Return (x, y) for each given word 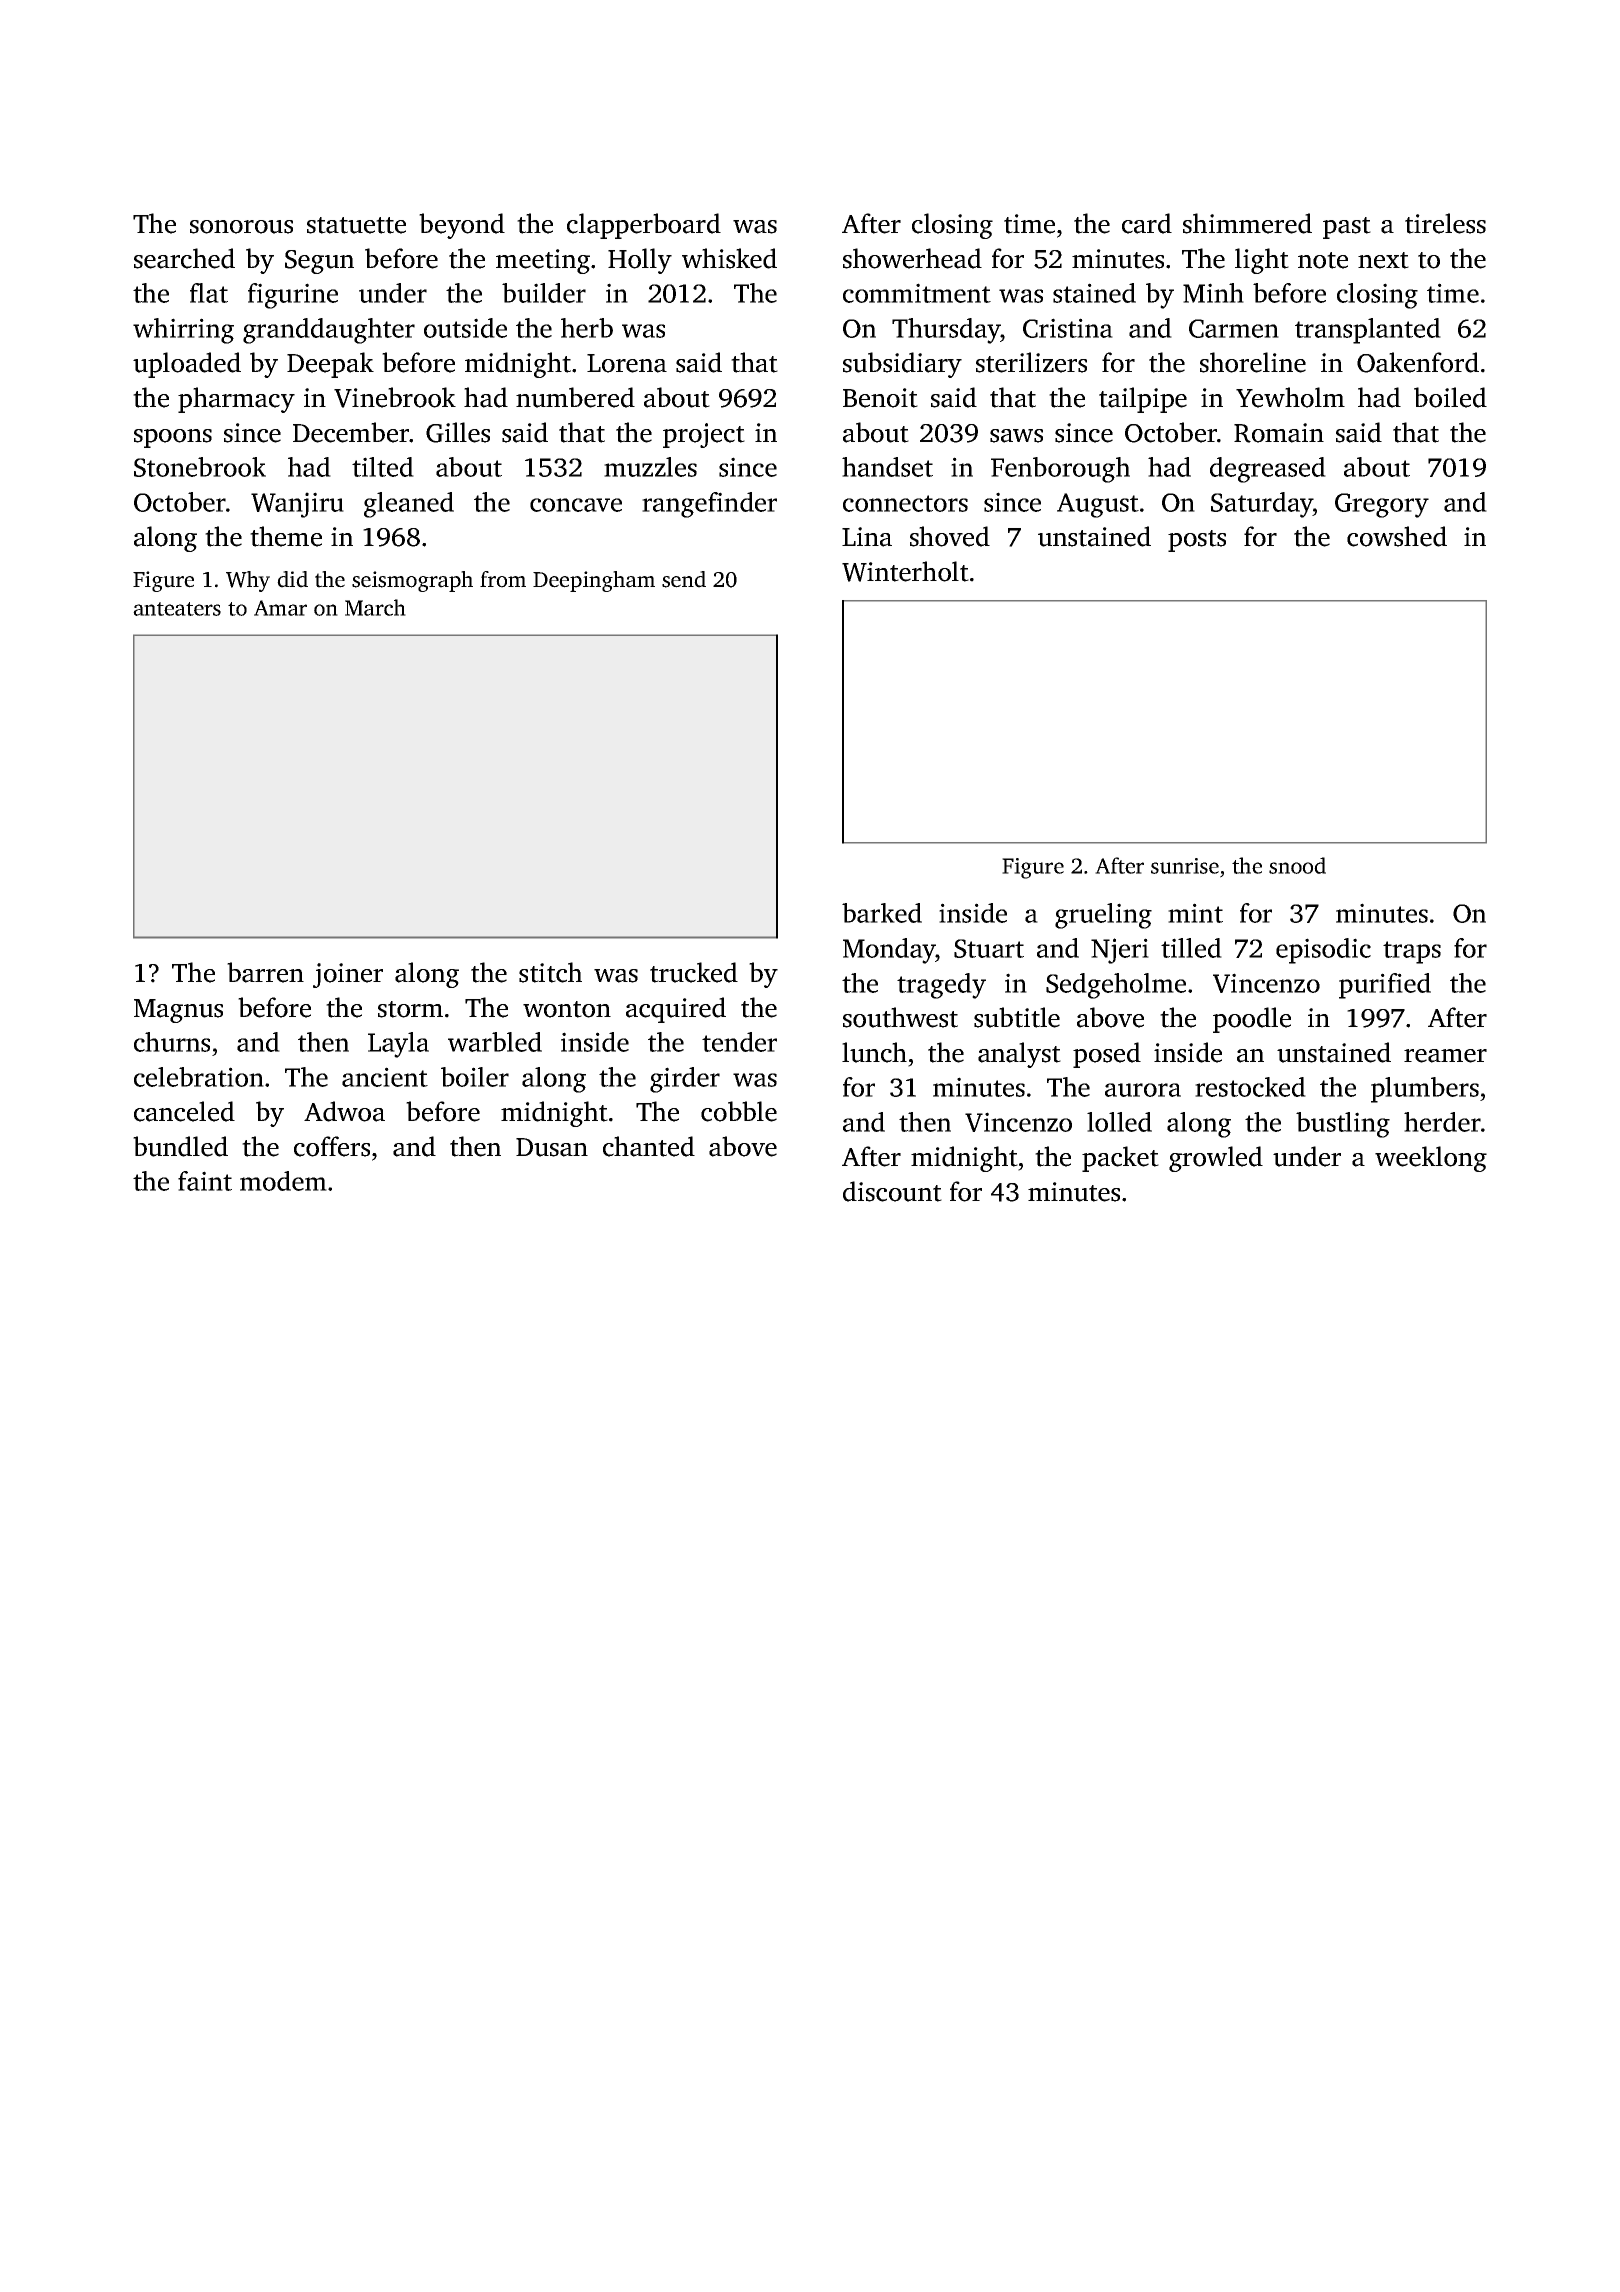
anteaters (177, 609)
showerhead (912, 258)
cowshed (1397, 536)
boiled (1450, 397)
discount (892, 1191)
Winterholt (905, 571)
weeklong (1431, 1159)
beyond (462, 226)
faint (205, 1181)
